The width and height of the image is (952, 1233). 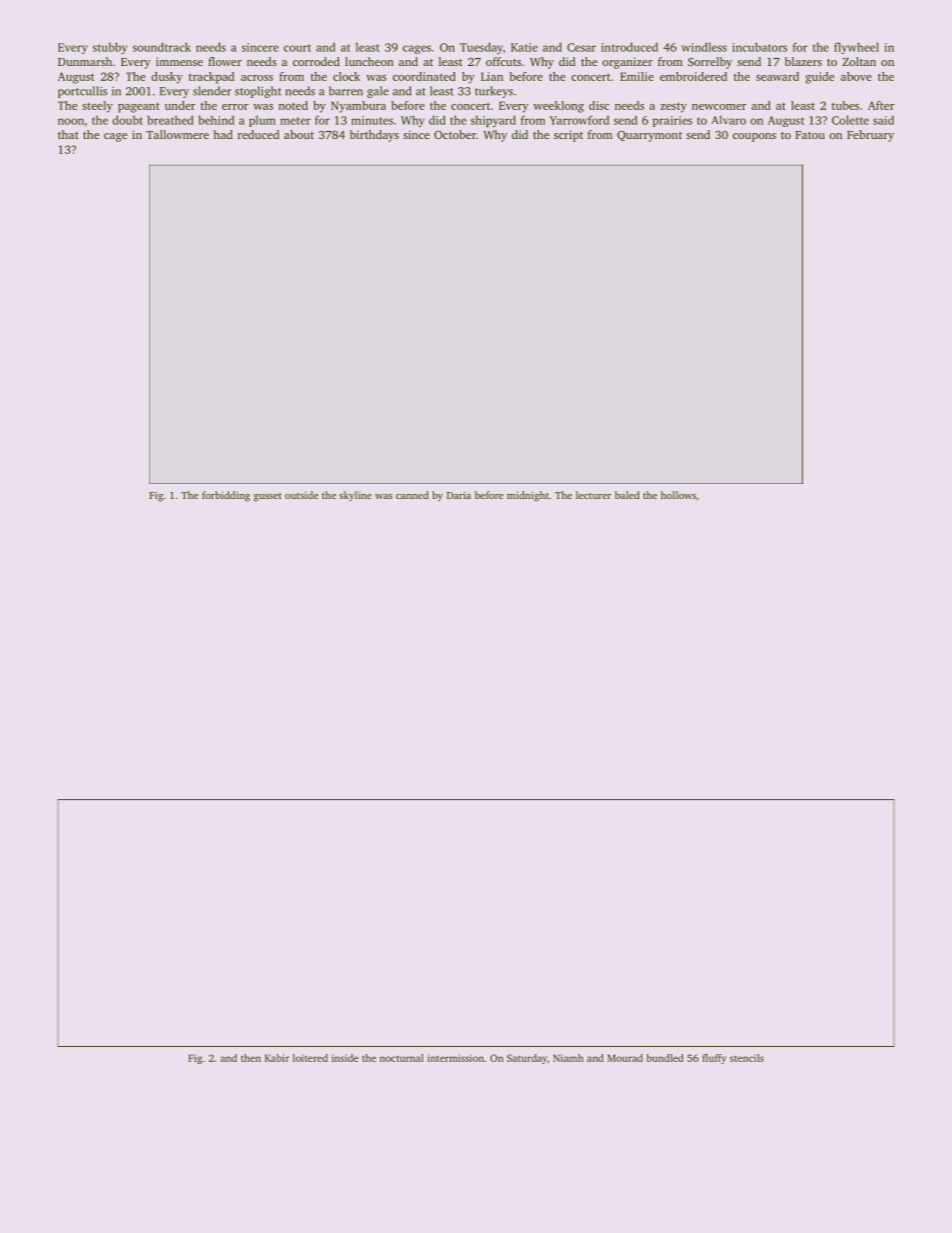 What do you see at coordinates (226, 496) in the image?
I see `forbidding` at bounding box center [226, 496].
